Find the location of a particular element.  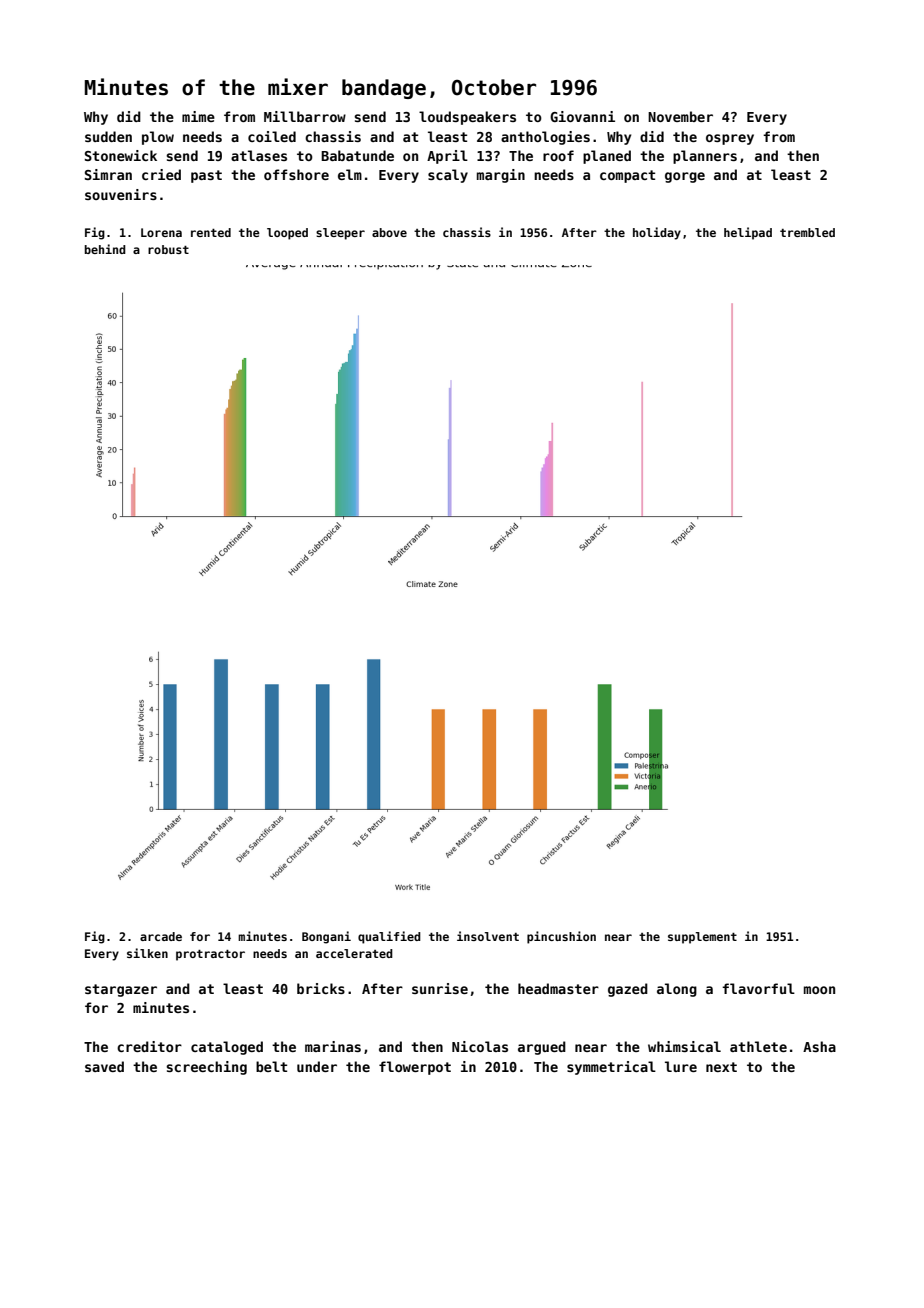

Bongani is located at coordinates (326, 937).
